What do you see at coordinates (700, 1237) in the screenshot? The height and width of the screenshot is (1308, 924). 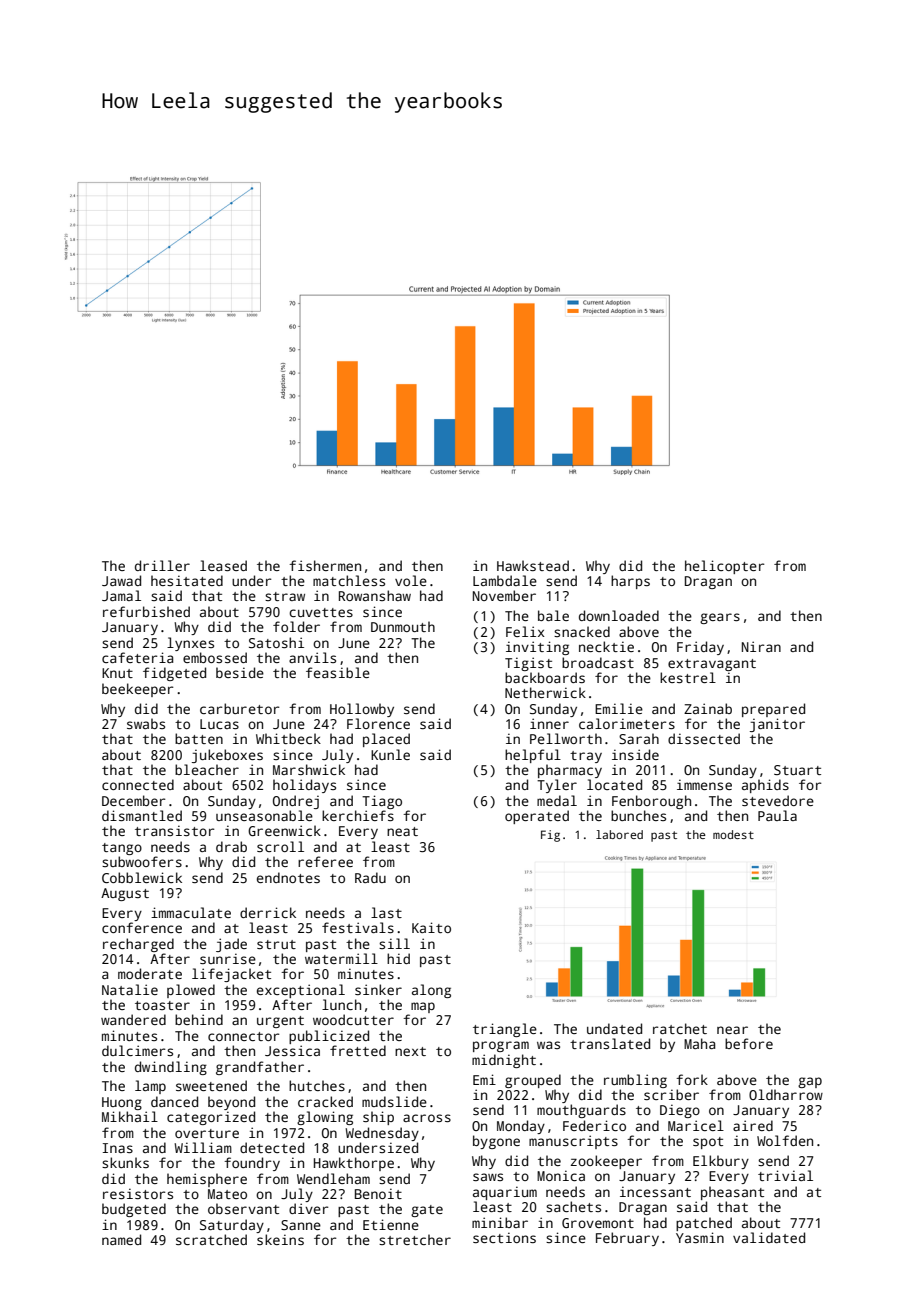 I see `Yasmin` at bounding box center [700, 1237].
